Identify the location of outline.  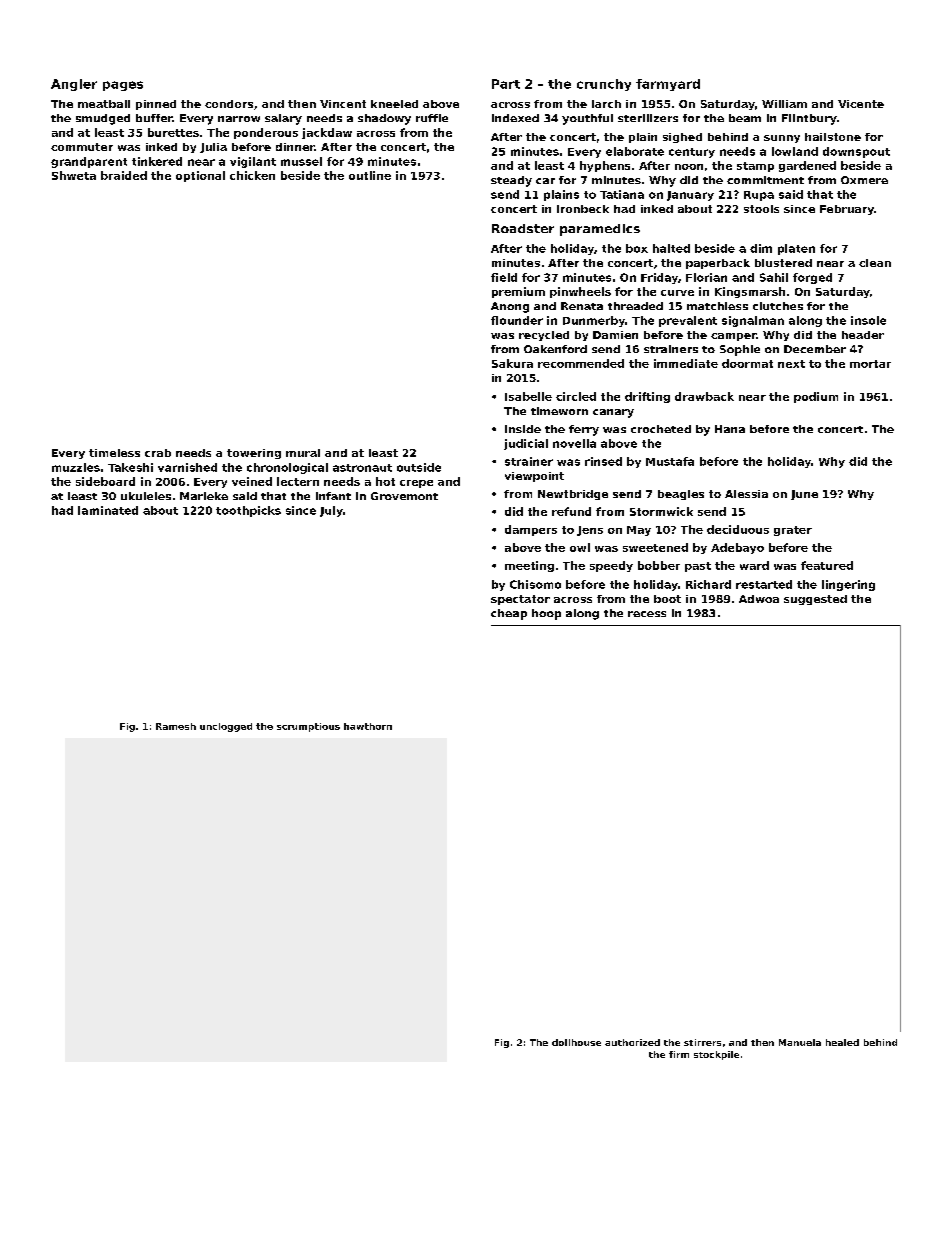
(370, 175).
